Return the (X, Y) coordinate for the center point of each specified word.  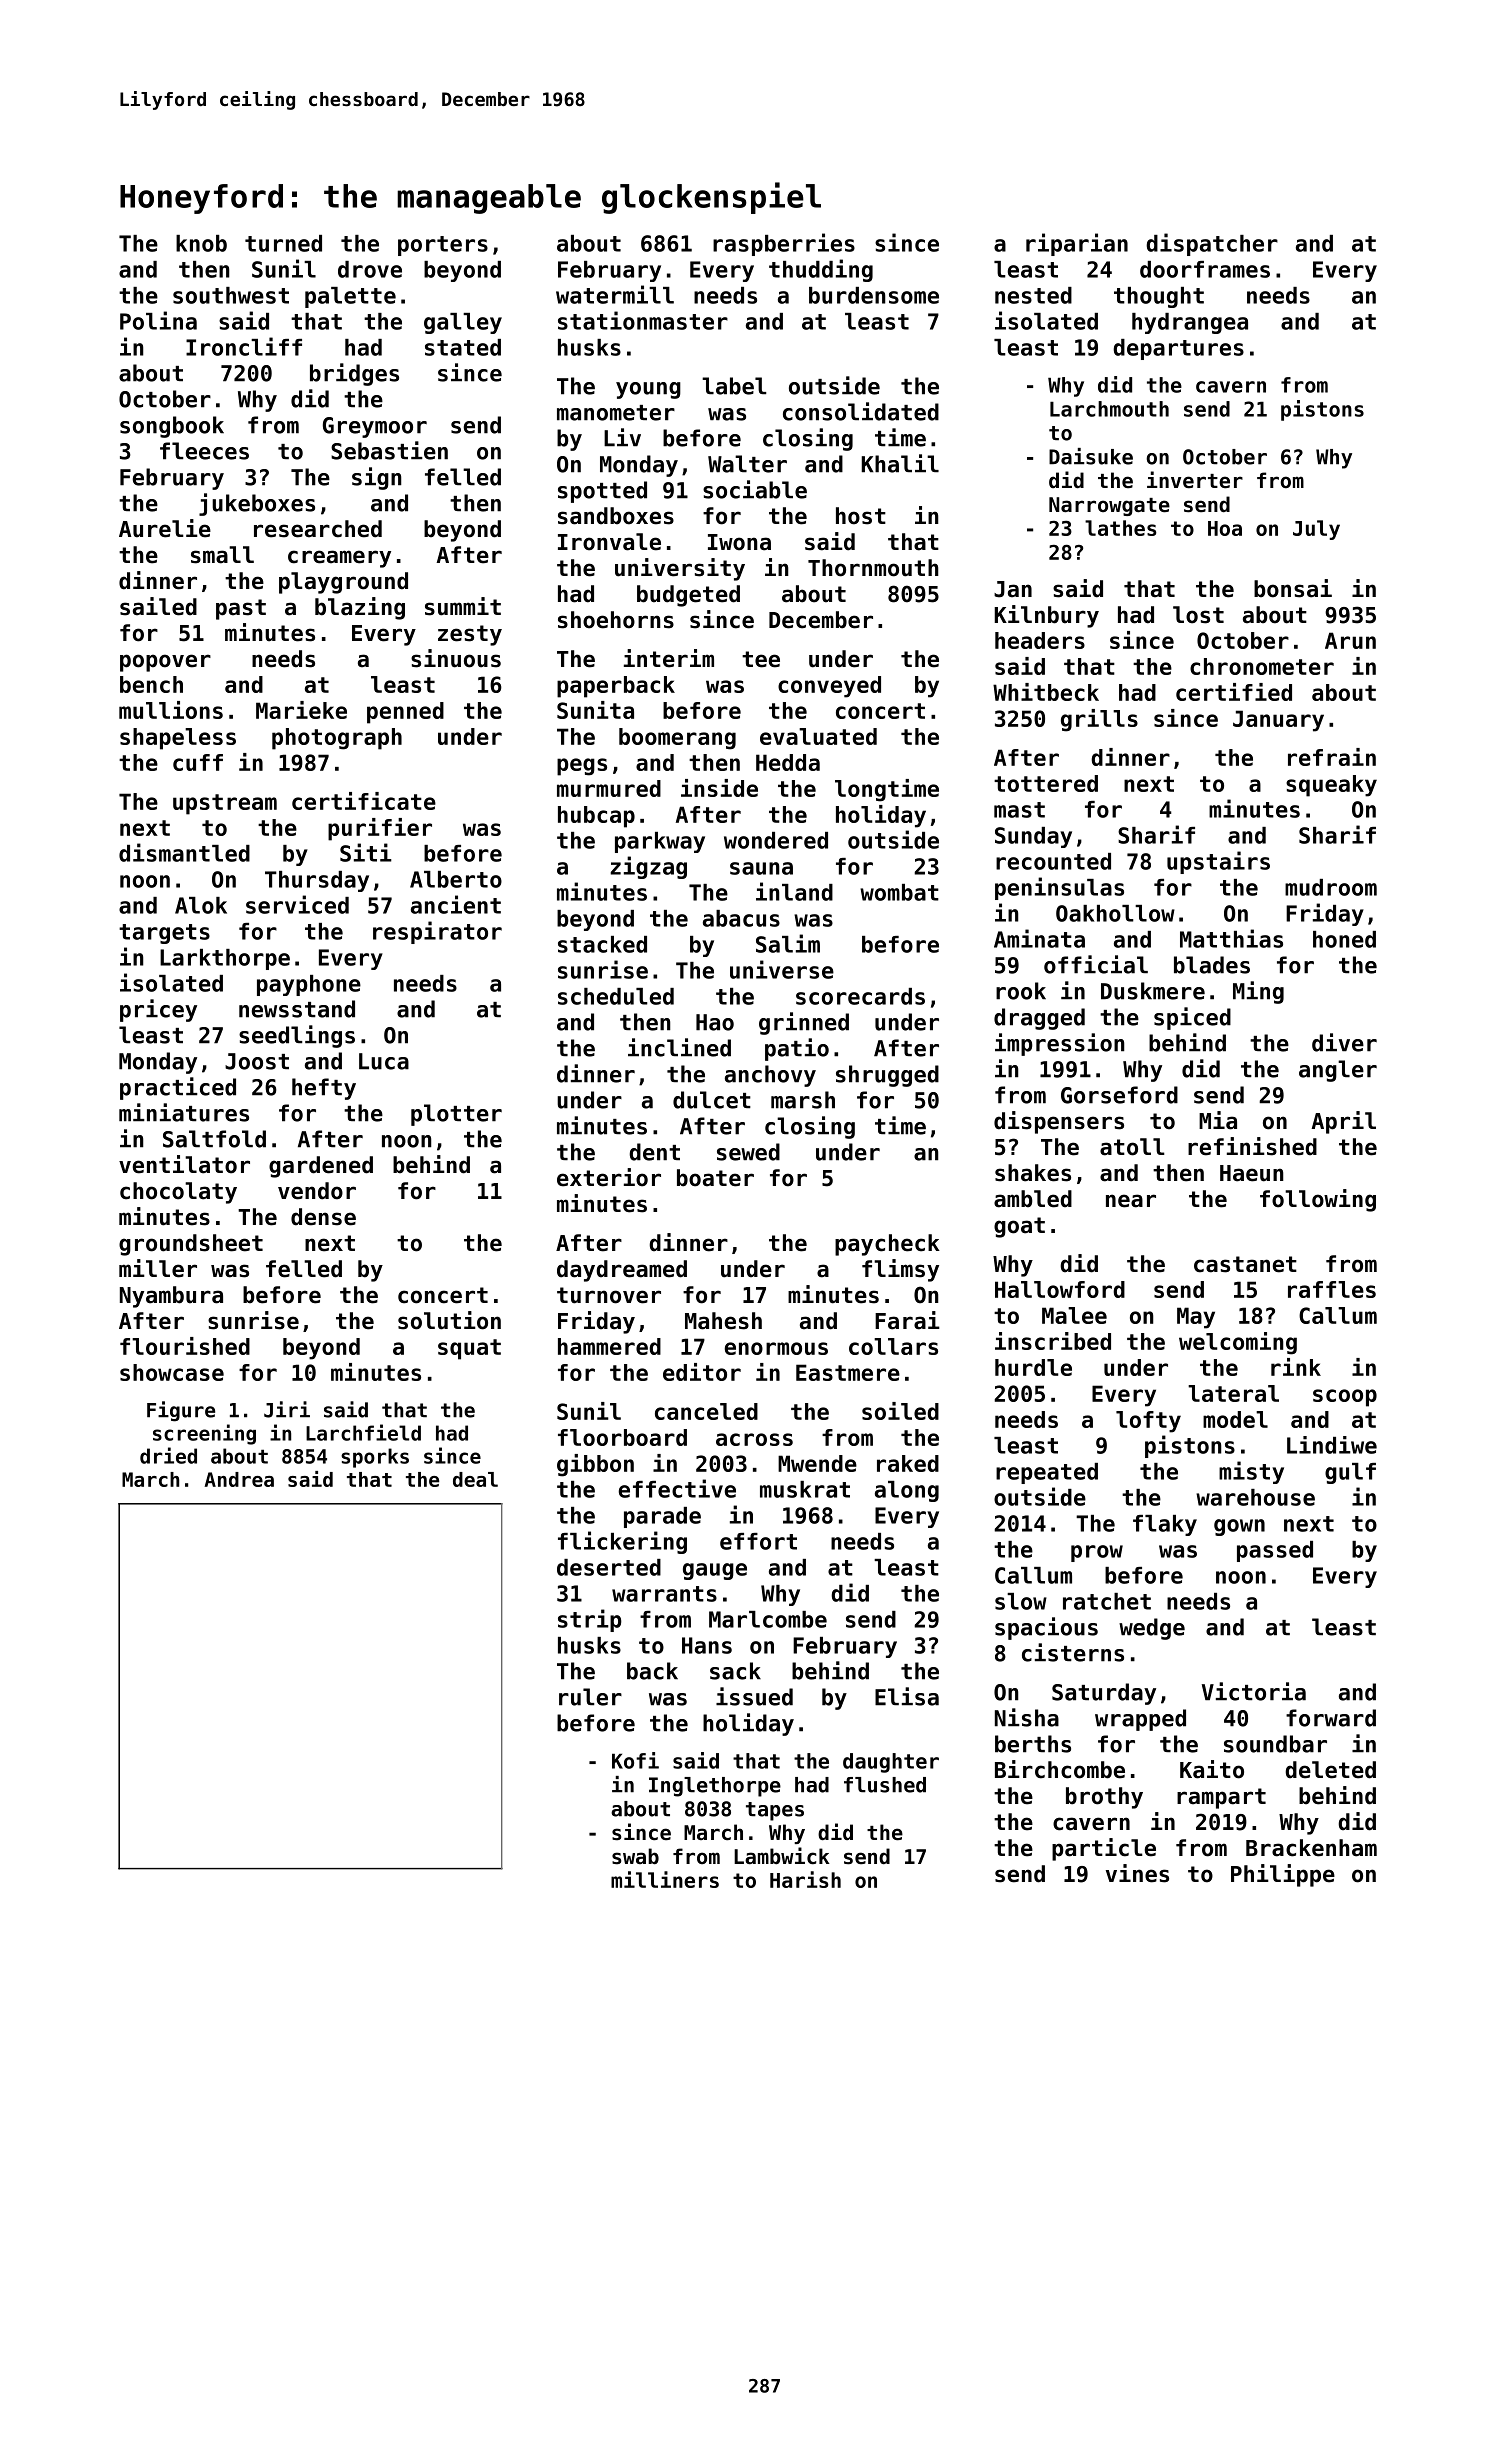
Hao (715, 1022)
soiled (900, 1411)
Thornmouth (873, 568)
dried (168, 1455)
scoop (1345, 1398)
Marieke (301, 710)
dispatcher (1212, 244)
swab (635, 1856)
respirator (437, 932)
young (648, 390)
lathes (1121, 528)
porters (443, 246)
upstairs (1218, 862)
